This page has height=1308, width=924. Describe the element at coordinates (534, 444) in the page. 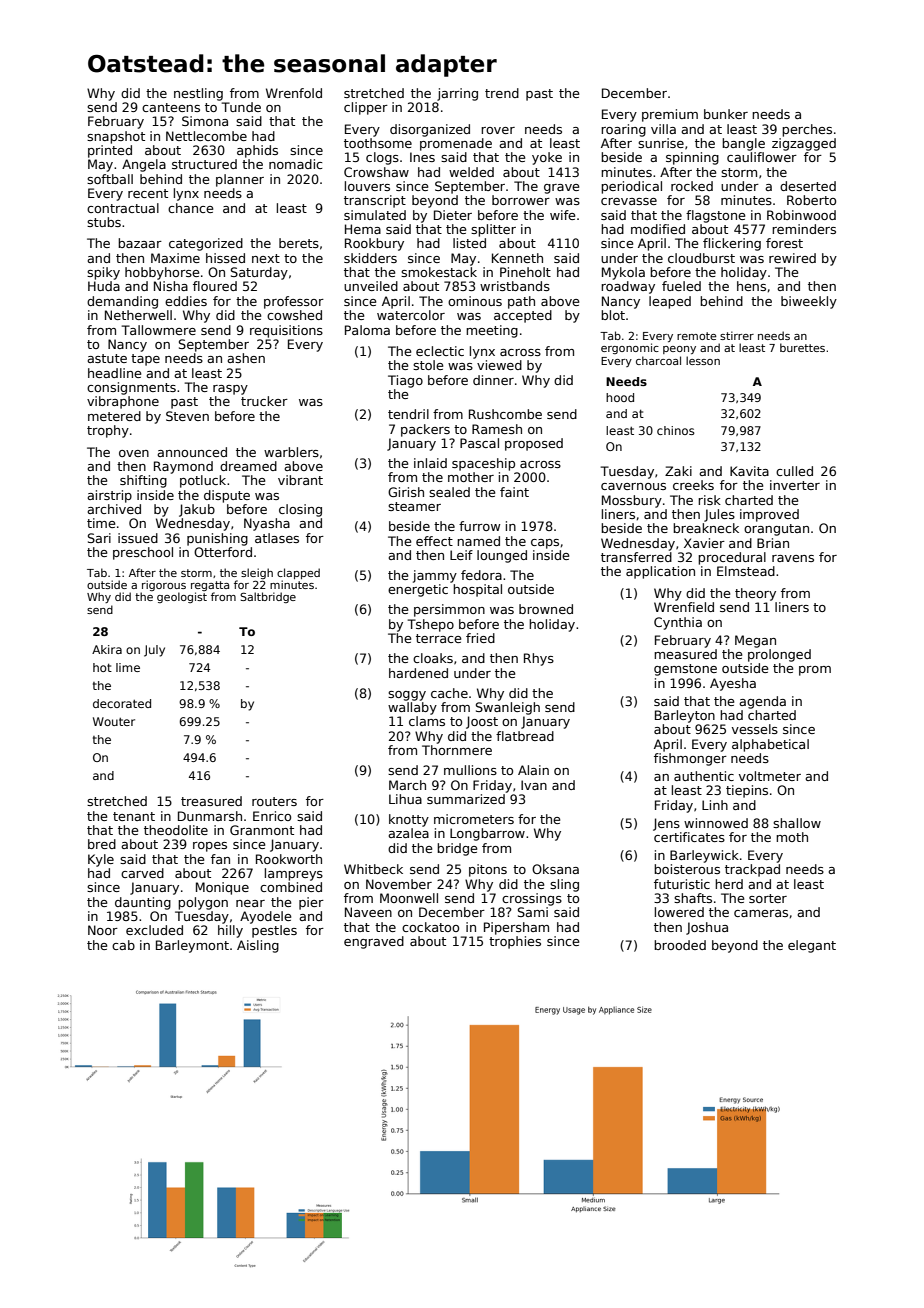

I see `proposed` at that location.
